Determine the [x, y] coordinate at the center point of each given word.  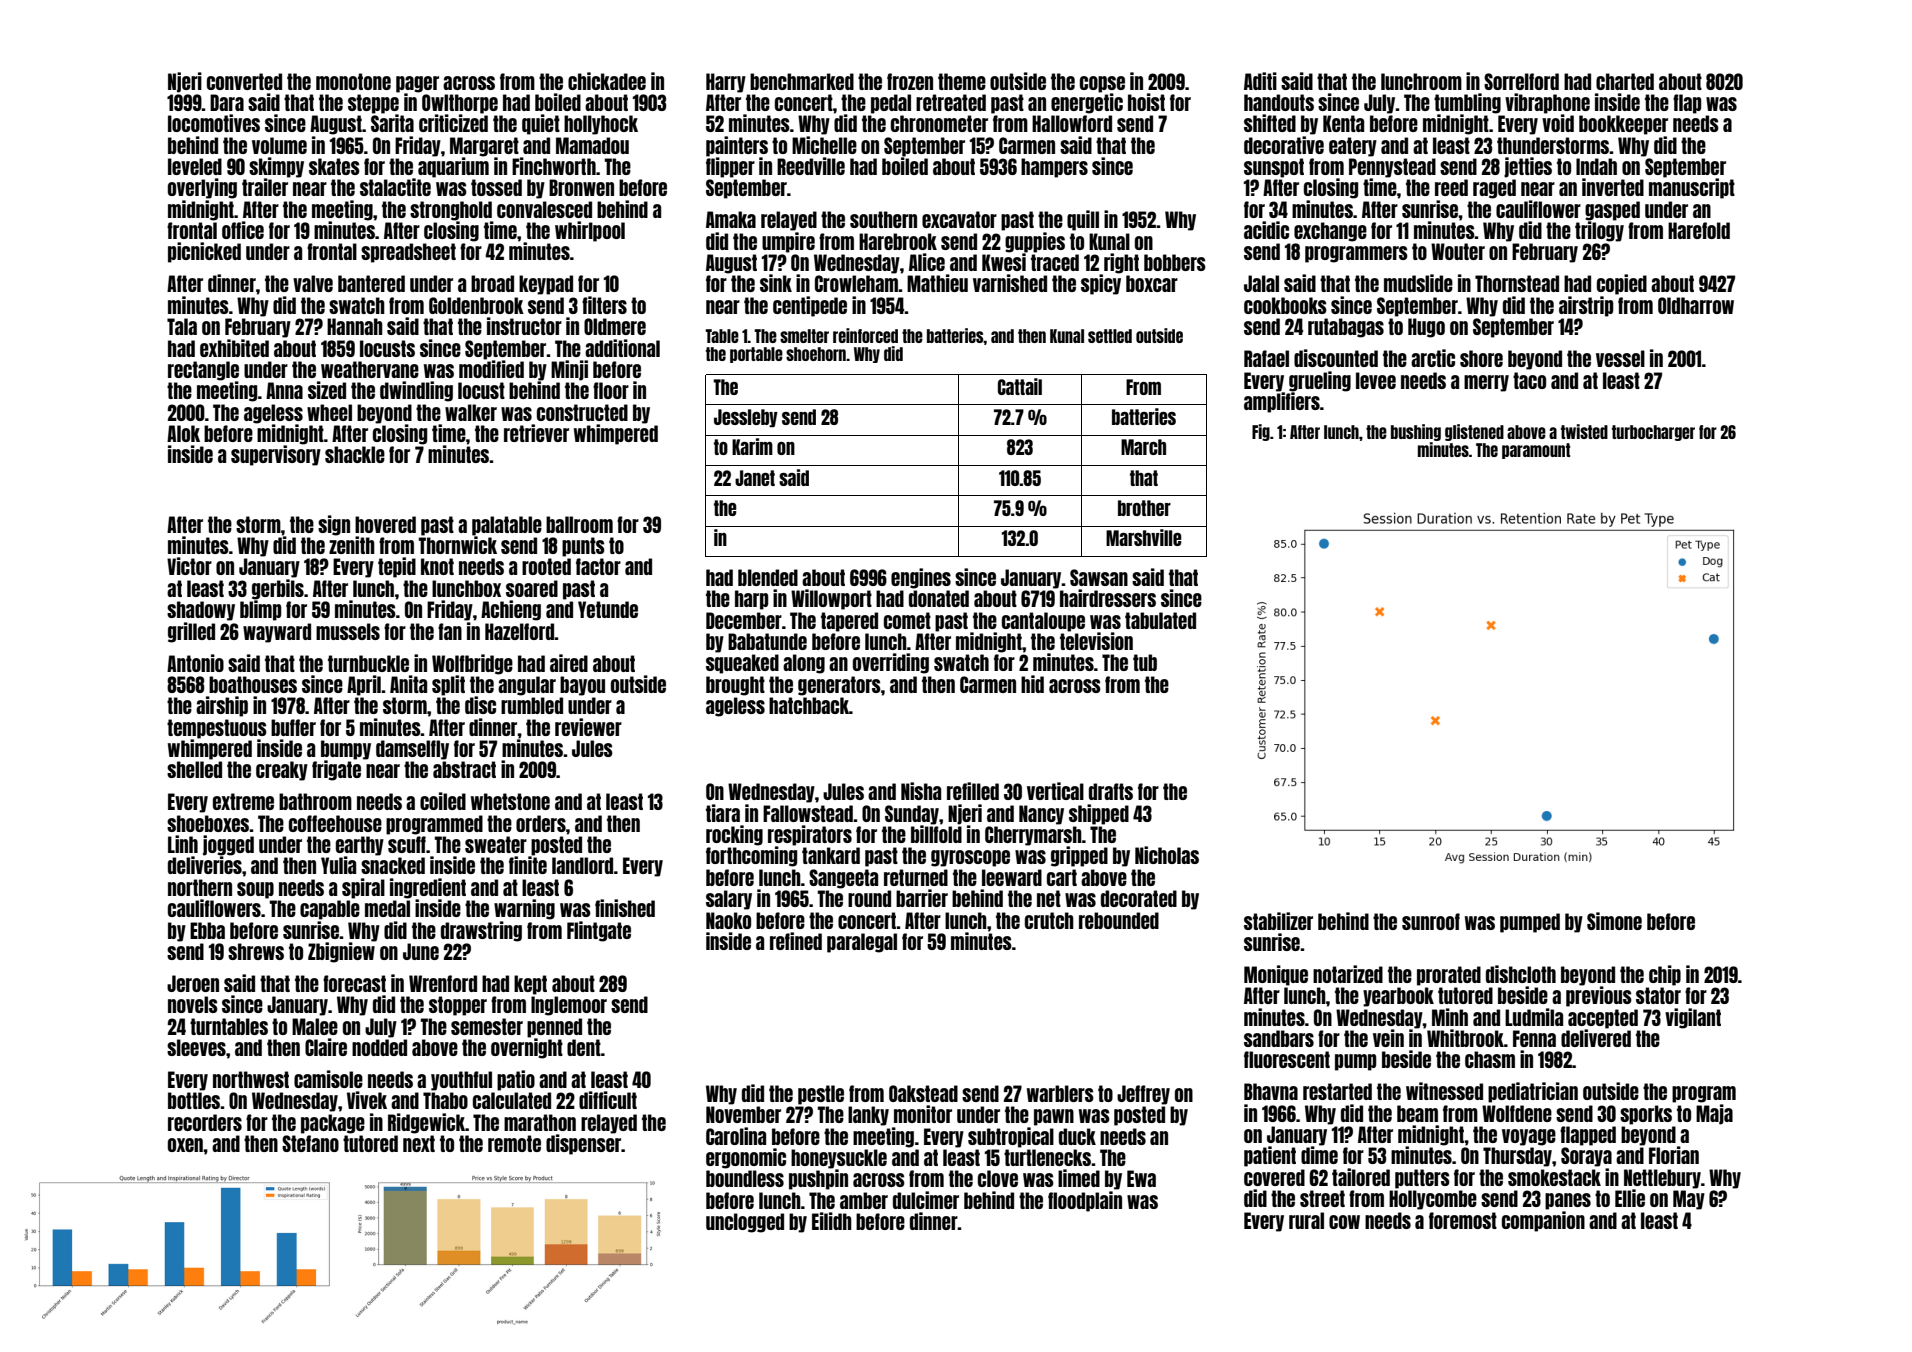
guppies [1035, 242]
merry [1486, 383]
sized [327, 390]
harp [751, 600]
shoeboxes [208, 823]
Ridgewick [426, 1123]
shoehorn [816, 354]
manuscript [1692, 188]
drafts [1111, 791]
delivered [1596, 1038]
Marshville [1144, 537]
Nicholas [1167, 855]
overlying [202, 188]
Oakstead [923, 1093]
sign [334, 525]
